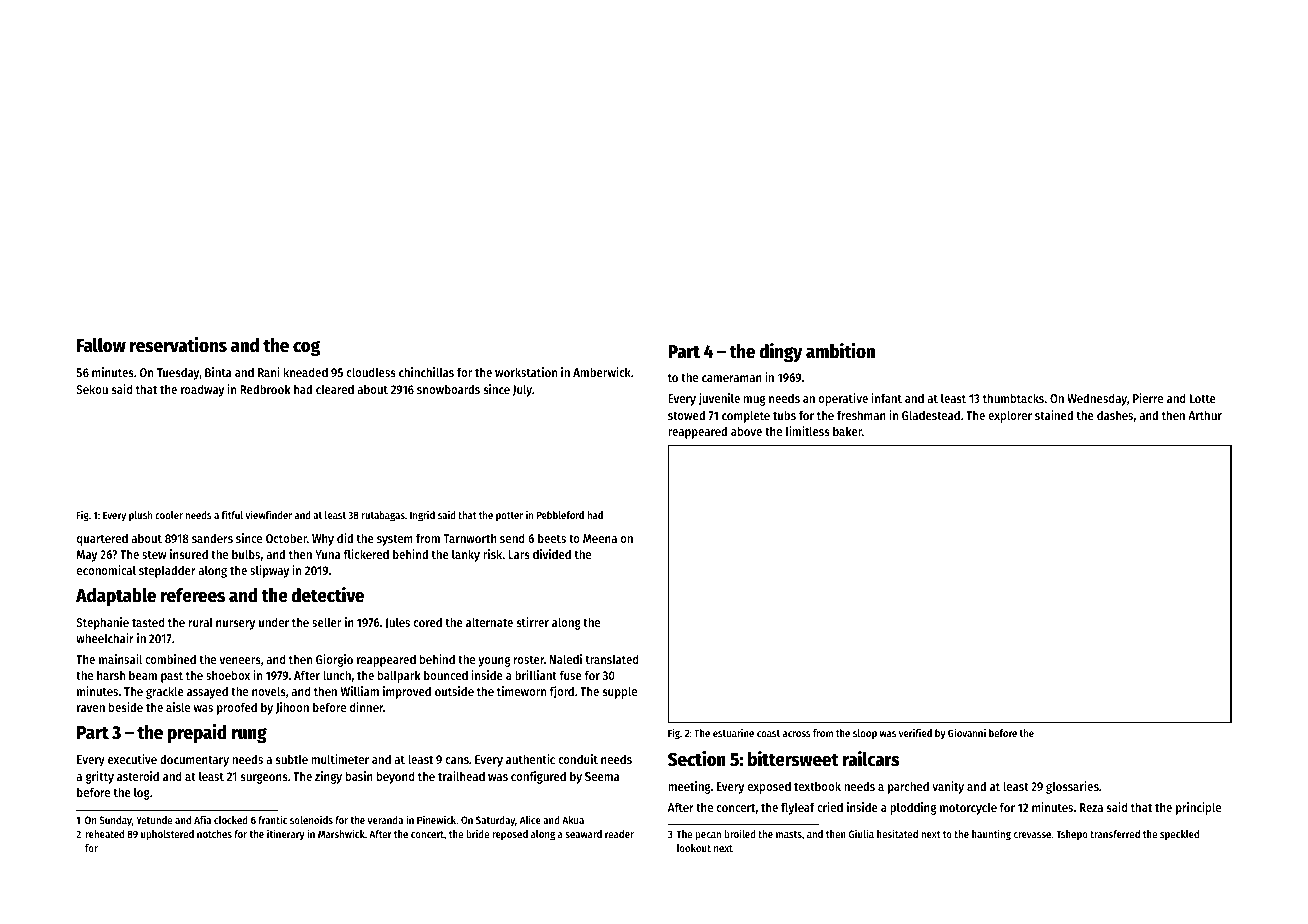 The width and height of the page is (1308, 924). I want to click on multimeter, so click(340, 759).
